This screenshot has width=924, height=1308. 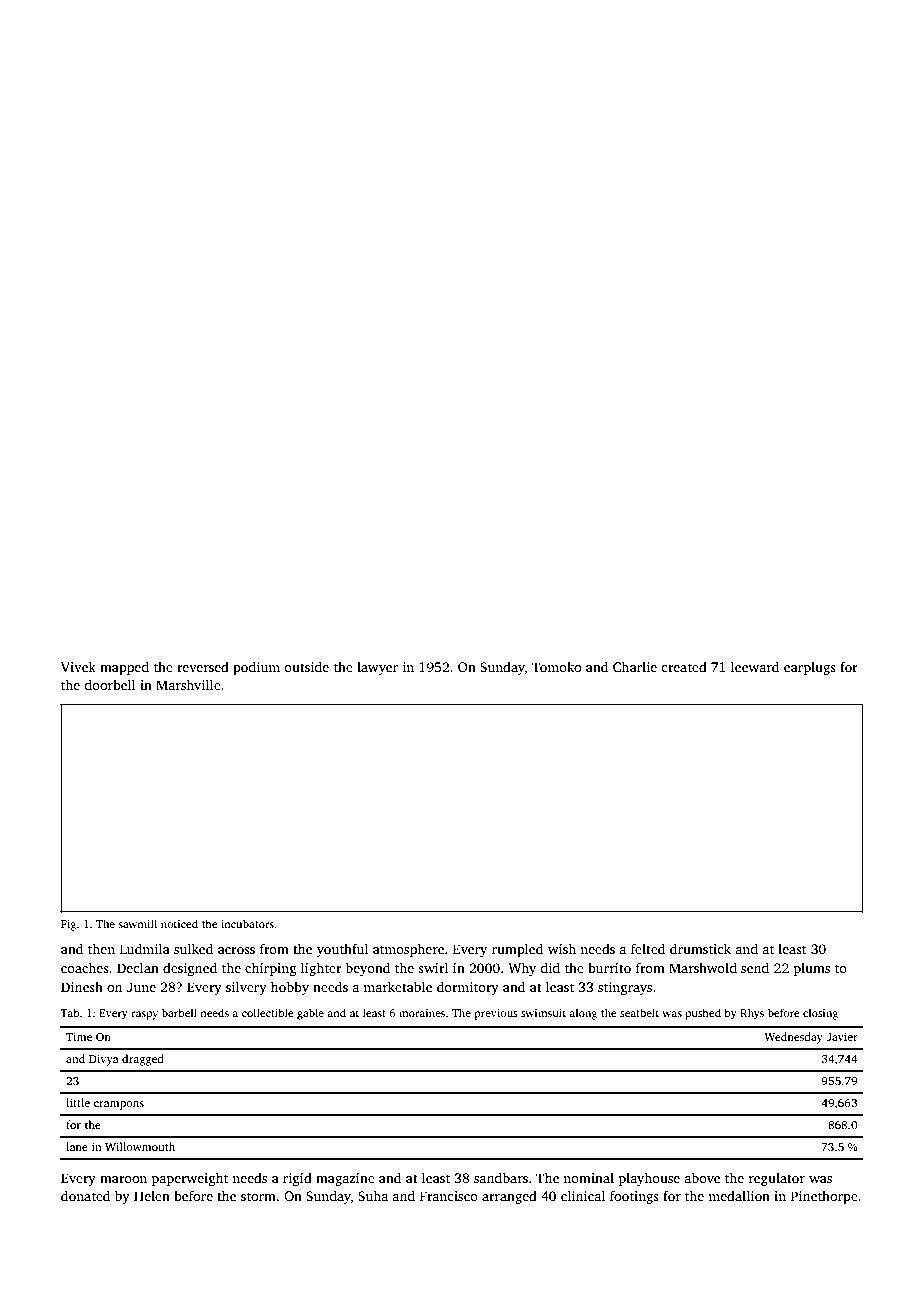 I want to click on previous, so click(x=496, y=1014).
